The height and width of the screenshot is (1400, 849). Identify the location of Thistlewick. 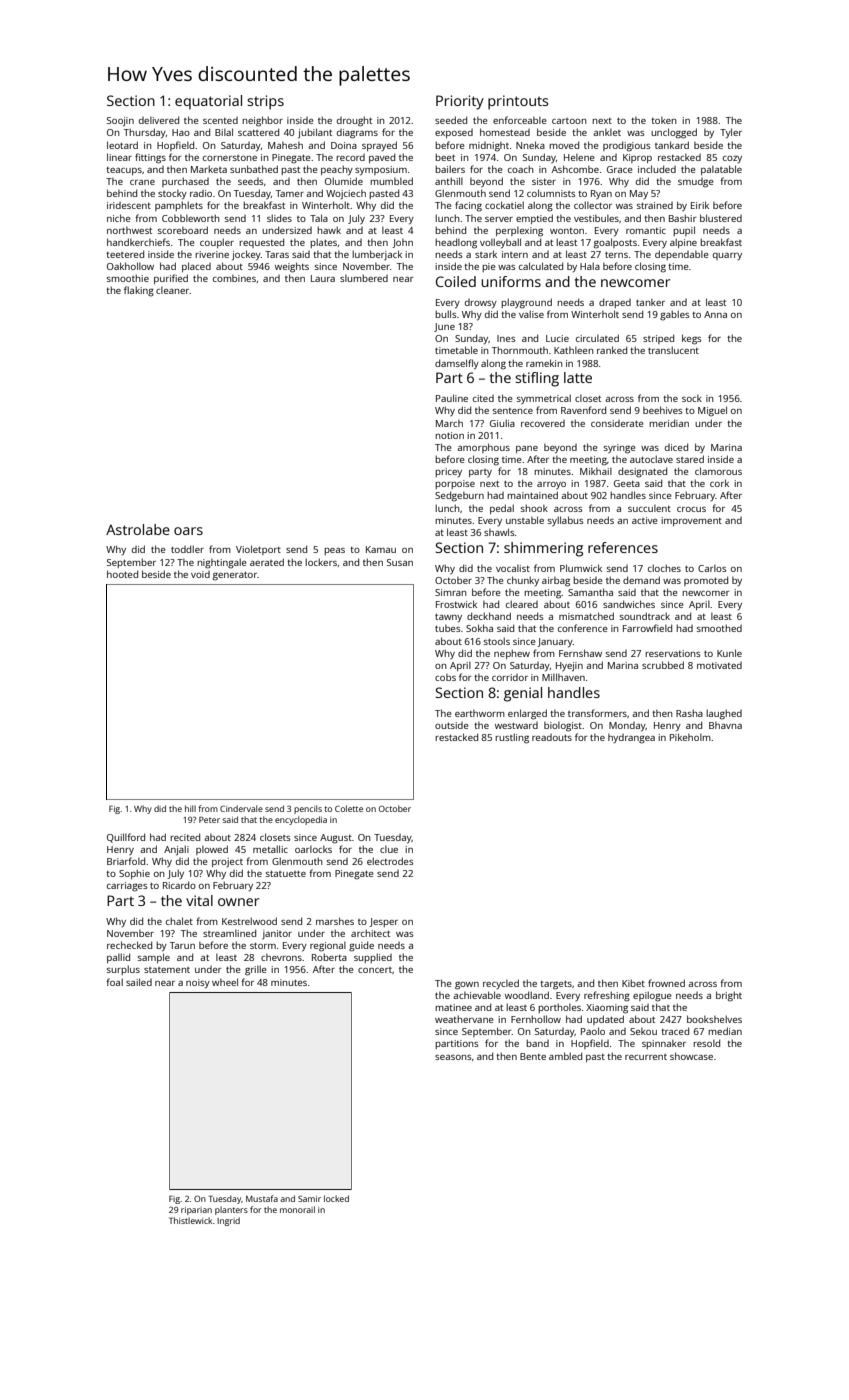
(190, 1220).
